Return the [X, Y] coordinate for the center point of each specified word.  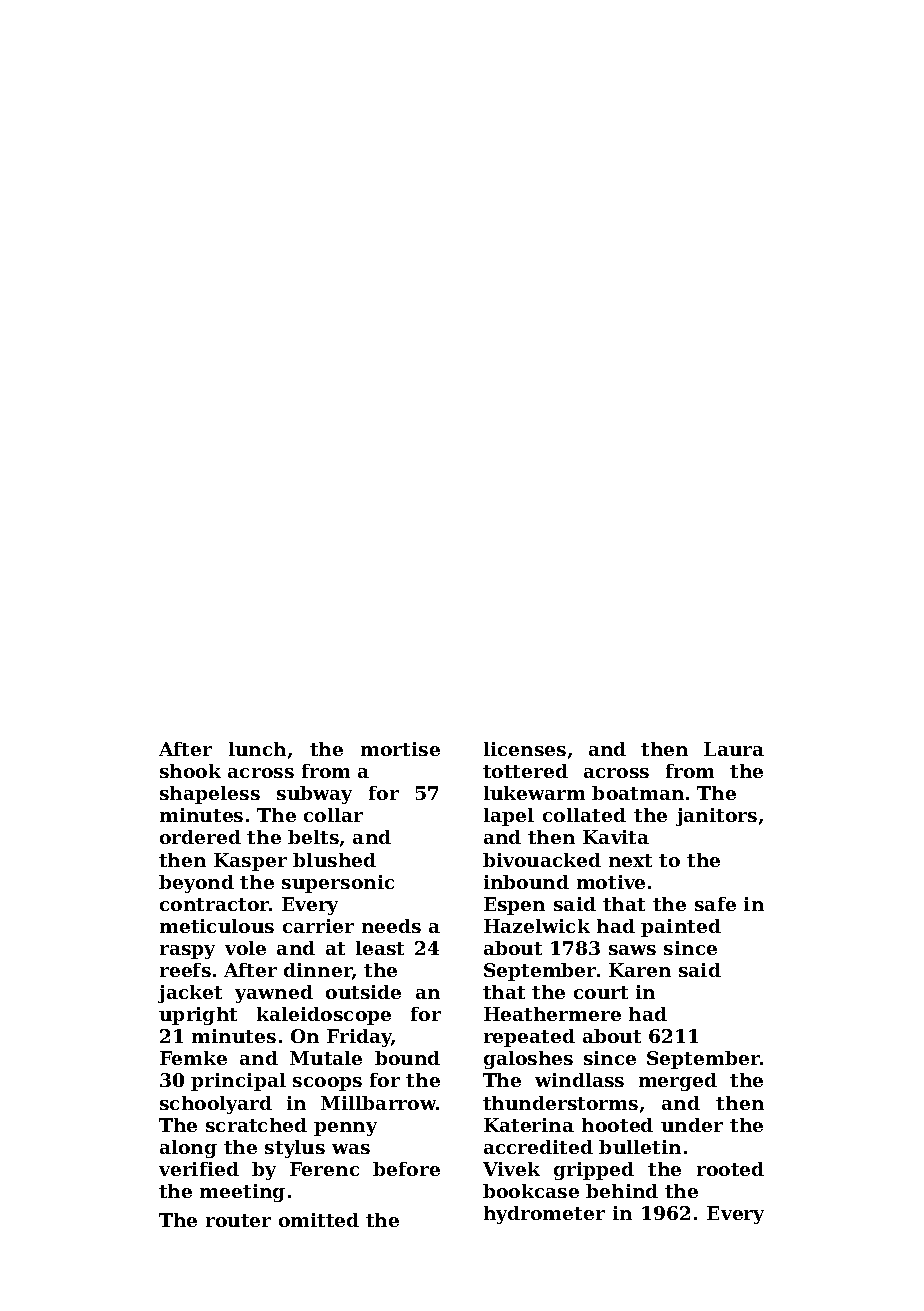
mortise [400, 749]
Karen [640, 970]
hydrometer [544, 1215]
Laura [734, 749]
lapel [509, 817]
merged [678, 1082]
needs [391, 926]
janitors [716, 817]
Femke [193, 1058]
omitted [319, 1220]
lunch [257, 749]
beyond [196, 884]
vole [245, 948]
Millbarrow [378, 1103]
